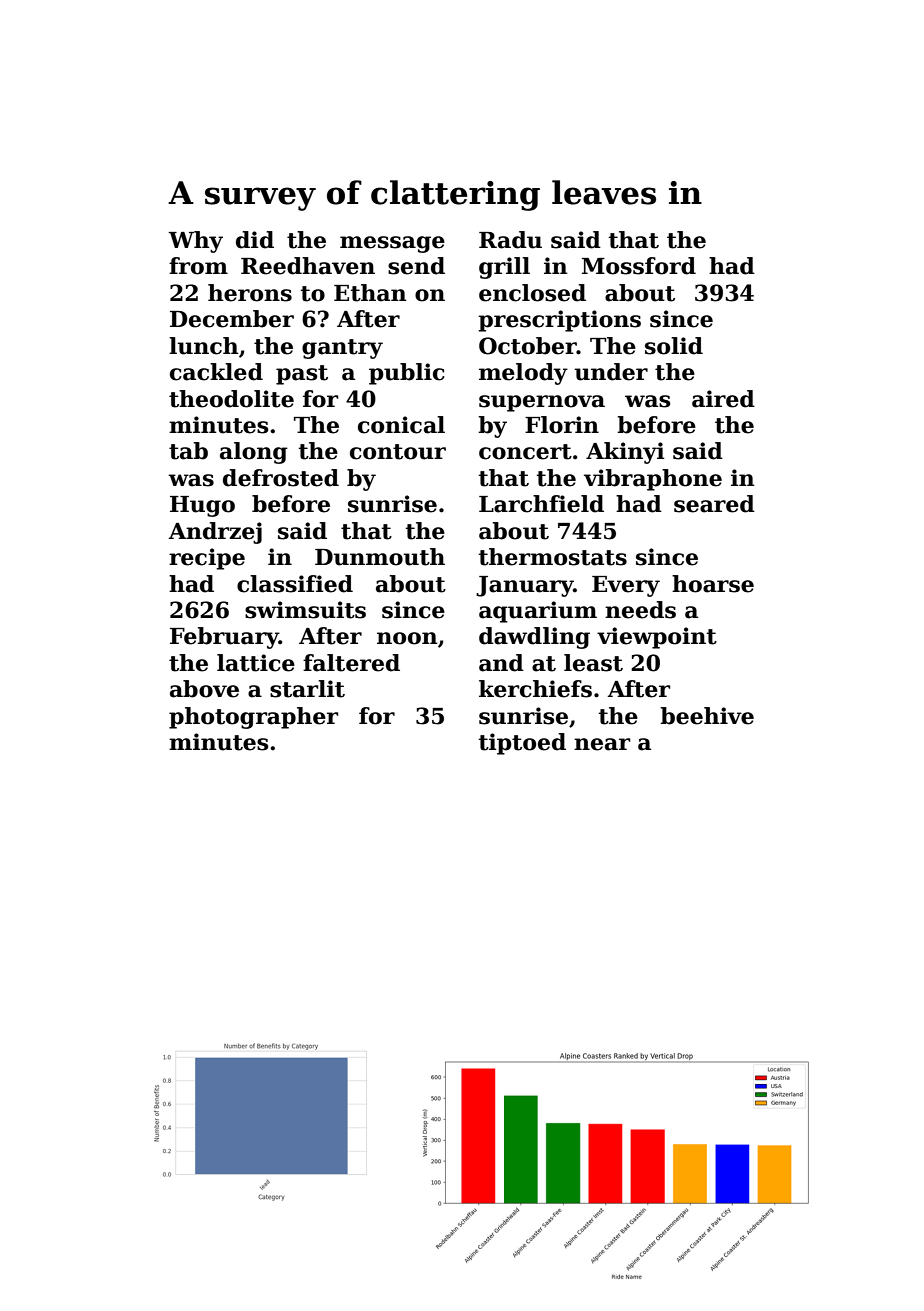 This image has height=1311, width=924. What do you see at coordinates (256, 663) in the image?
I see `lattice` at bounding box center [256, 663].
